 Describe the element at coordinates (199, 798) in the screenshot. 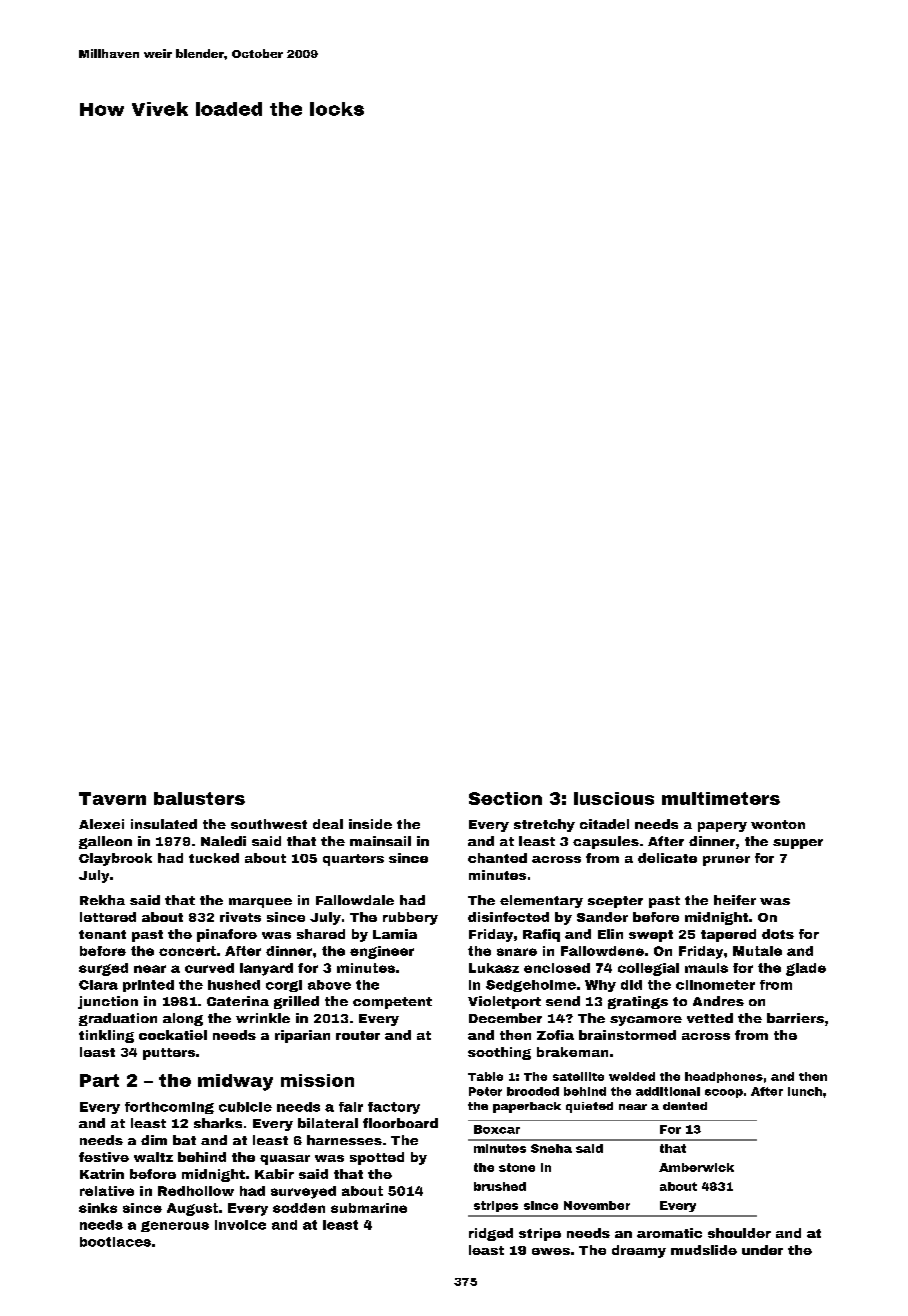

I see `balusters` at that location.
